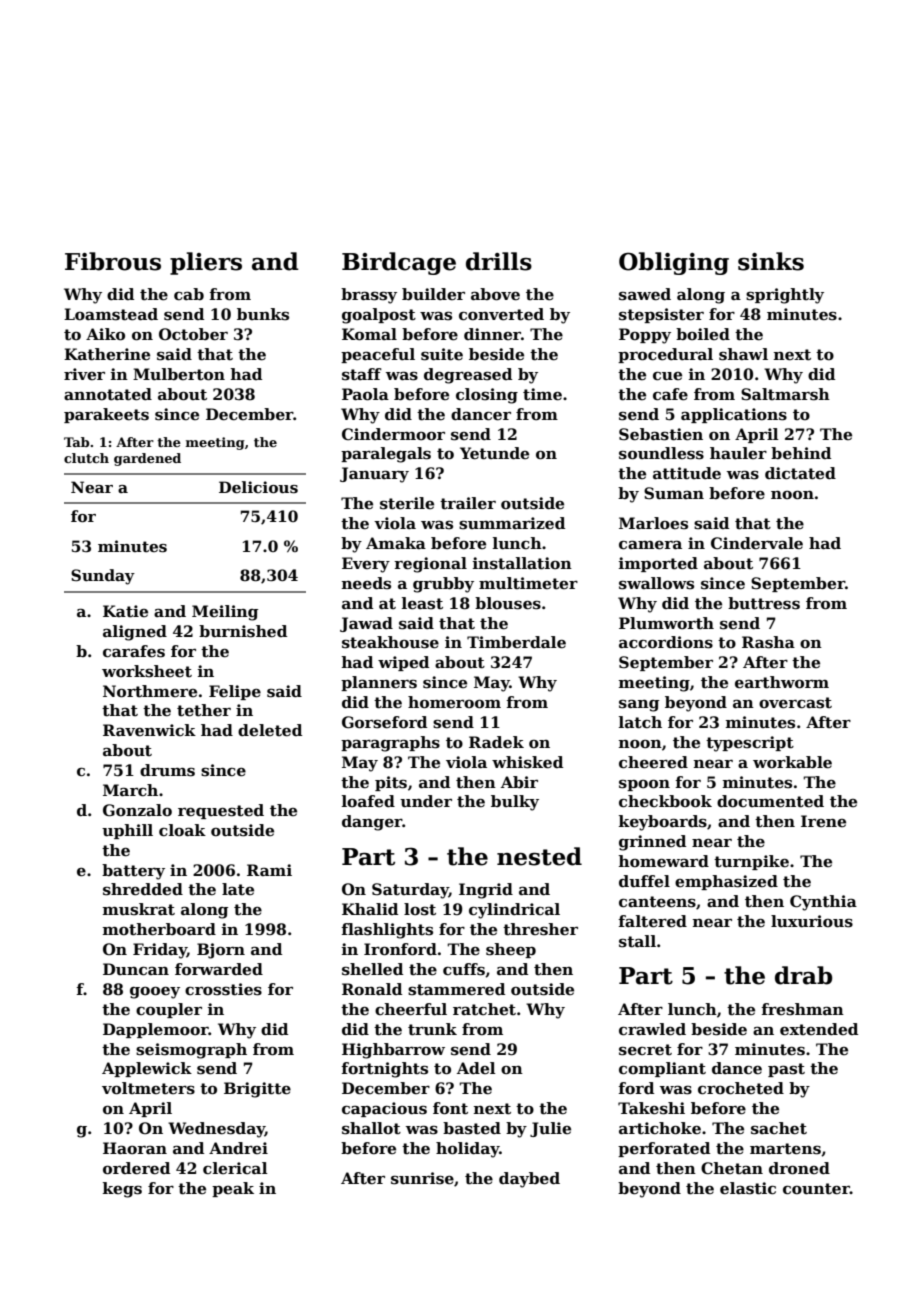 The width and height of the image is (924, 1308). I want to click on Brigitte, so click(257, 1090).
